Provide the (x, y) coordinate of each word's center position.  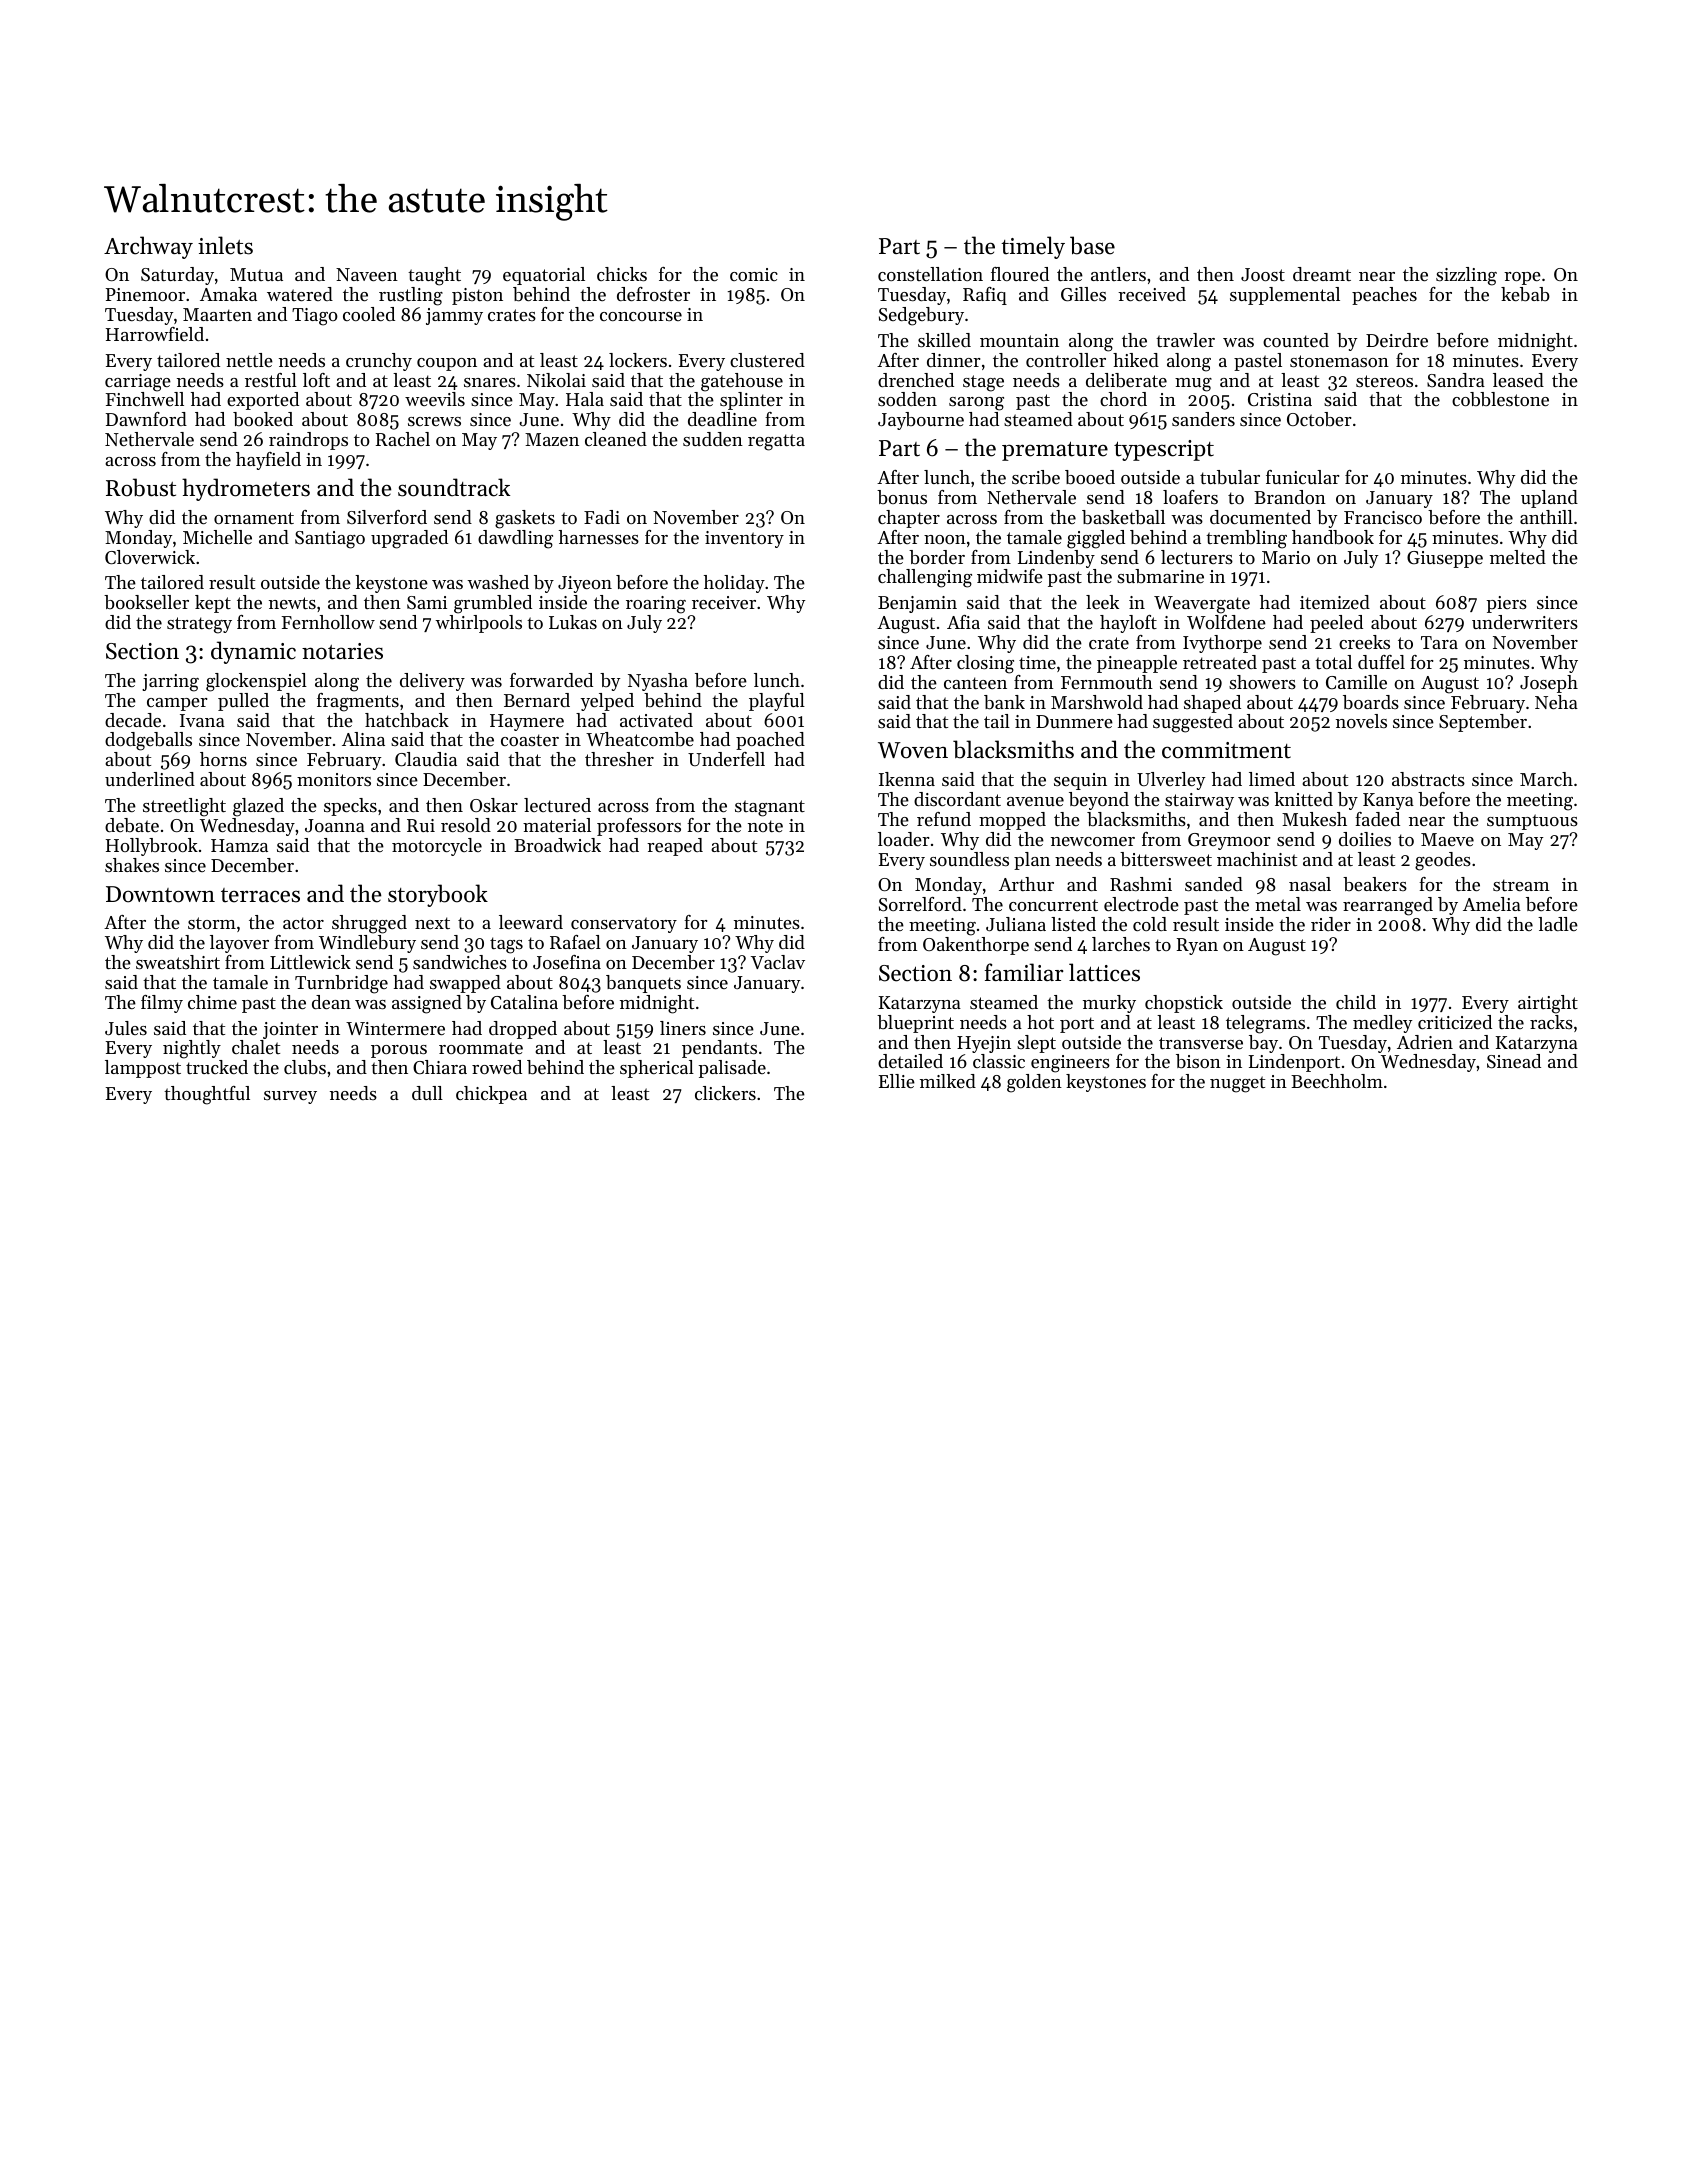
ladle (1558, 924)
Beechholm (1337, 1081)
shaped (1212, 704)
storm (212, 923)
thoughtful (207, 1095)
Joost (1263, 274)
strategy (199, 625)
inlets (225, 245)
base (1092, 245)
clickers (725, 1093)
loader (903, 839)
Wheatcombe (640, 739)
